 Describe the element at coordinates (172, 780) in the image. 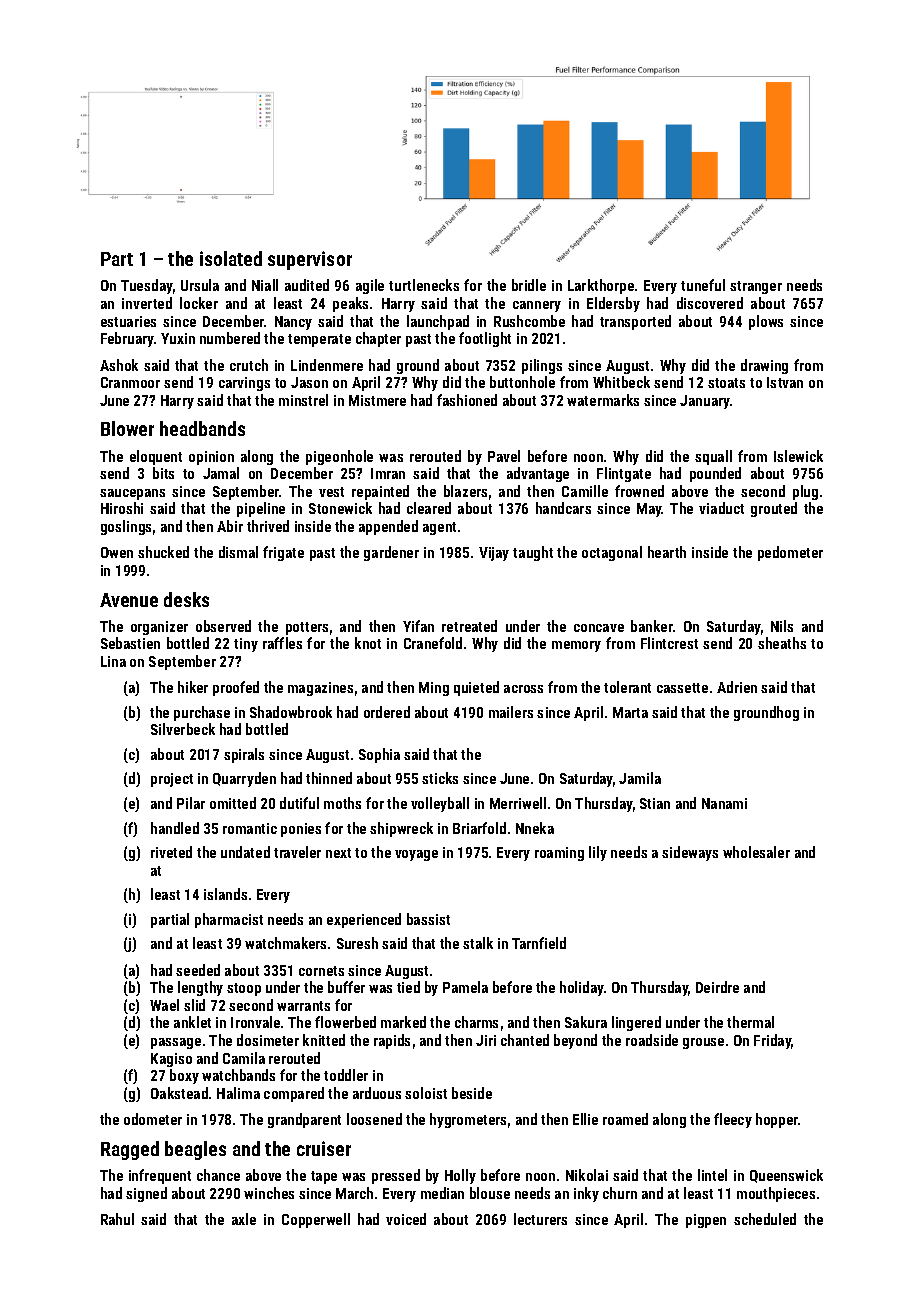

I see `project` at that location.
